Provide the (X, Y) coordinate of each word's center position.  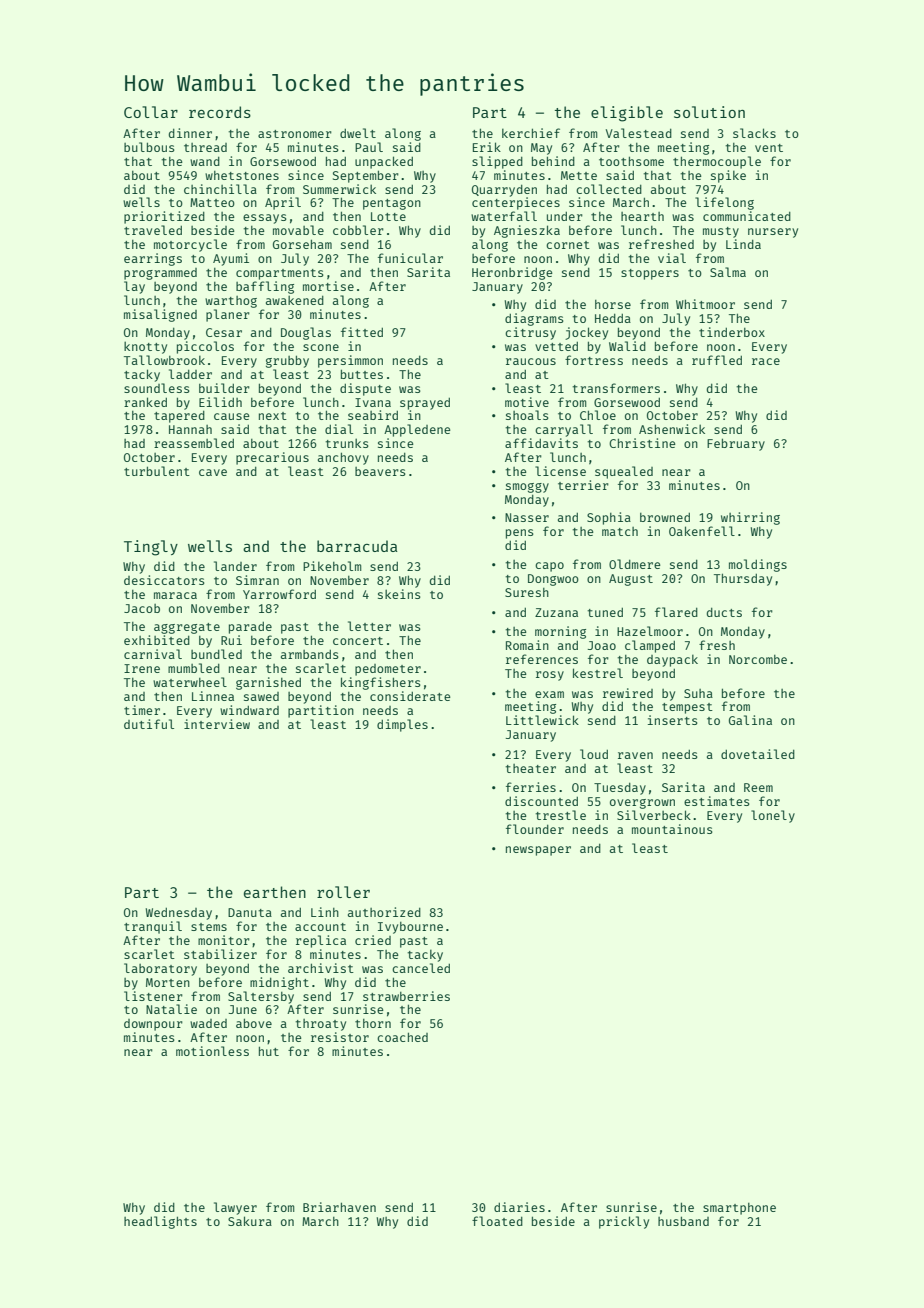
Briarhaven (339, 1207)
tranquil (153, 927)
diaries (519, 1207)
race (766, 361)
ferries (531, 787)
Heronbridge (512, 273)
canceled (421, 968)
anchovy (343, 458)
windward (249, 710)
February (736, 444)
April (283, 203)
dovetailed (758, 754)
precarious (272, 458)
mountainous (672, 829)
